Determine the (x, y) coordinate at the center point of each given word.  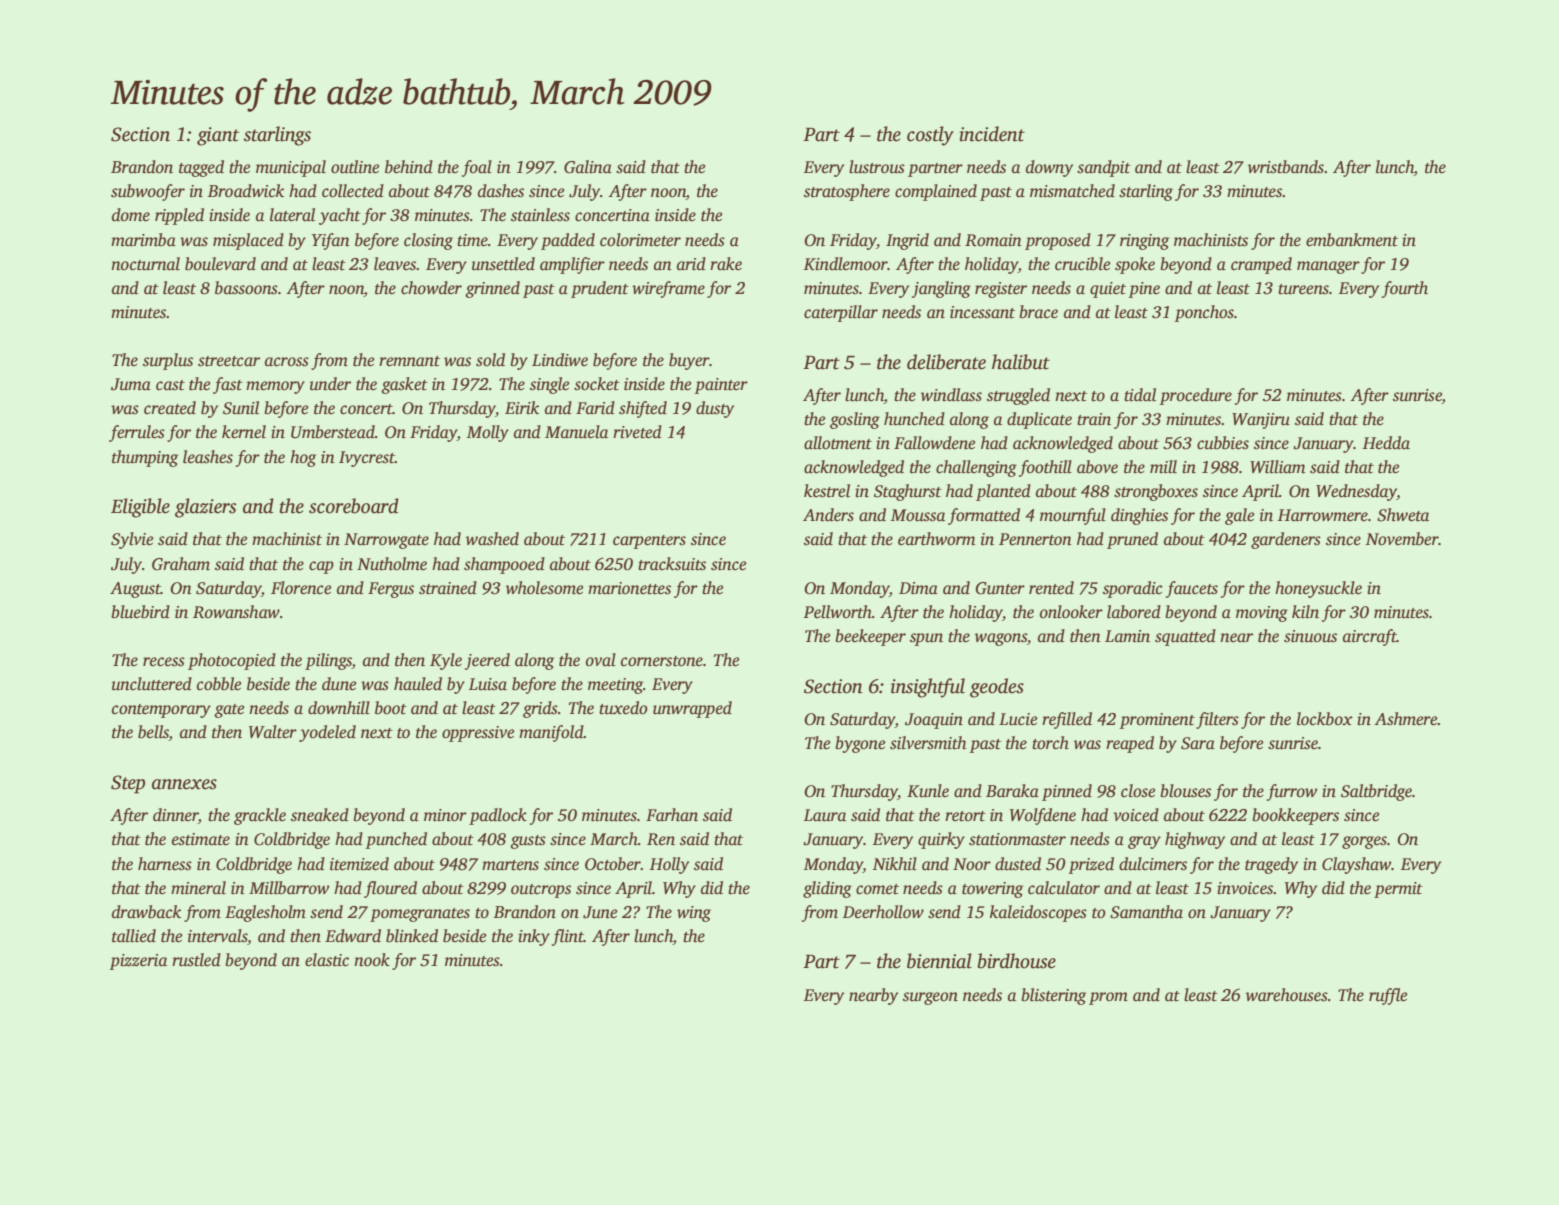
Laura (825, 815)
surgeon (930, 998)
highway (1195, 840)
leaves (395, 264)
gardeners (1286, 540)
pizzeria (138, 962)
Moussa (918, 515)
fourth (1405, 289)
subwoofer (148, 192)
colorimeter (640, 240)
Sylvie (132, 540)
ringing (1144, 242)
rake (726, 263)
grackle (260, 816)
